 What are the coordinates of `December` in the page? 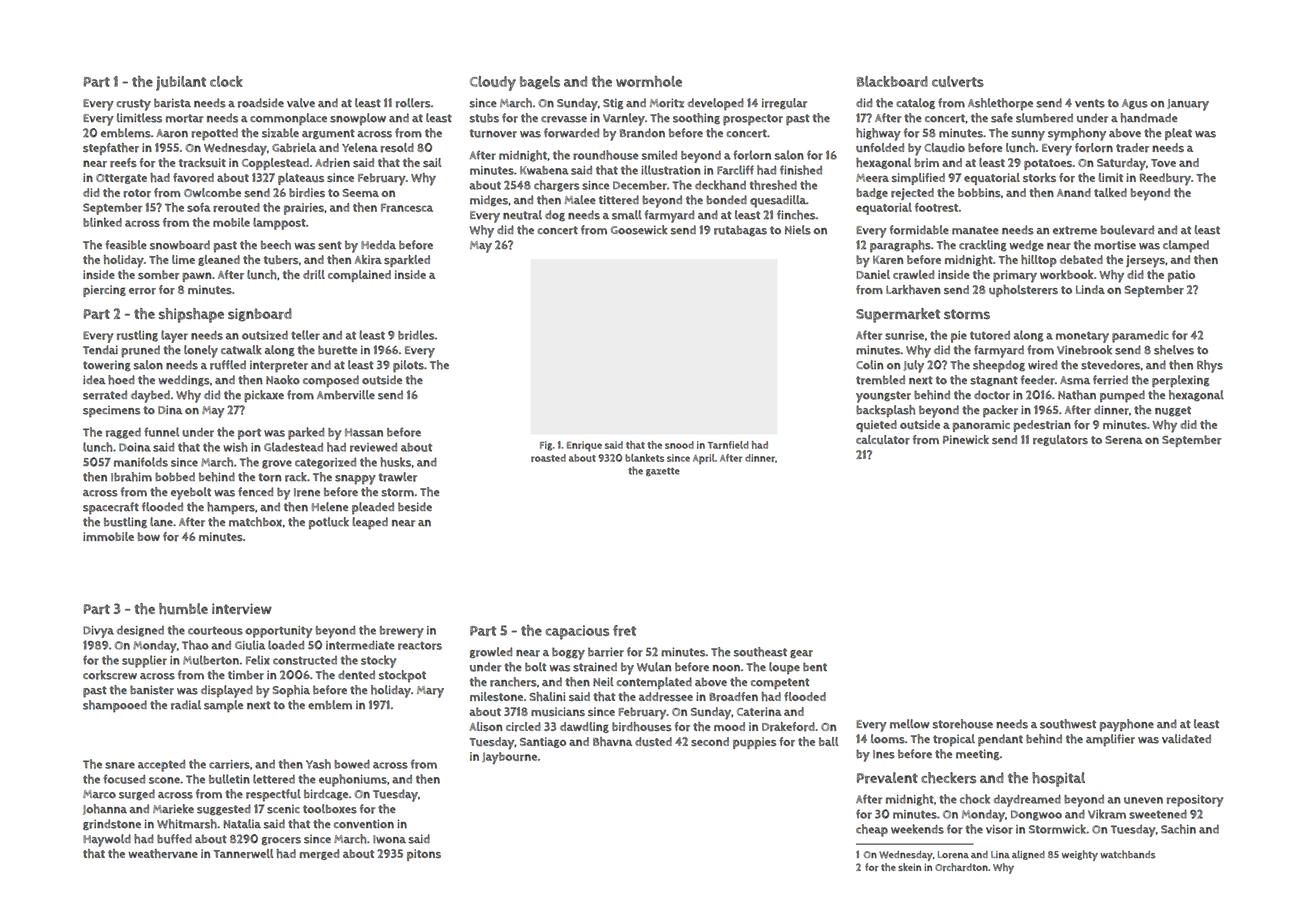 It's located at (640, 185).
